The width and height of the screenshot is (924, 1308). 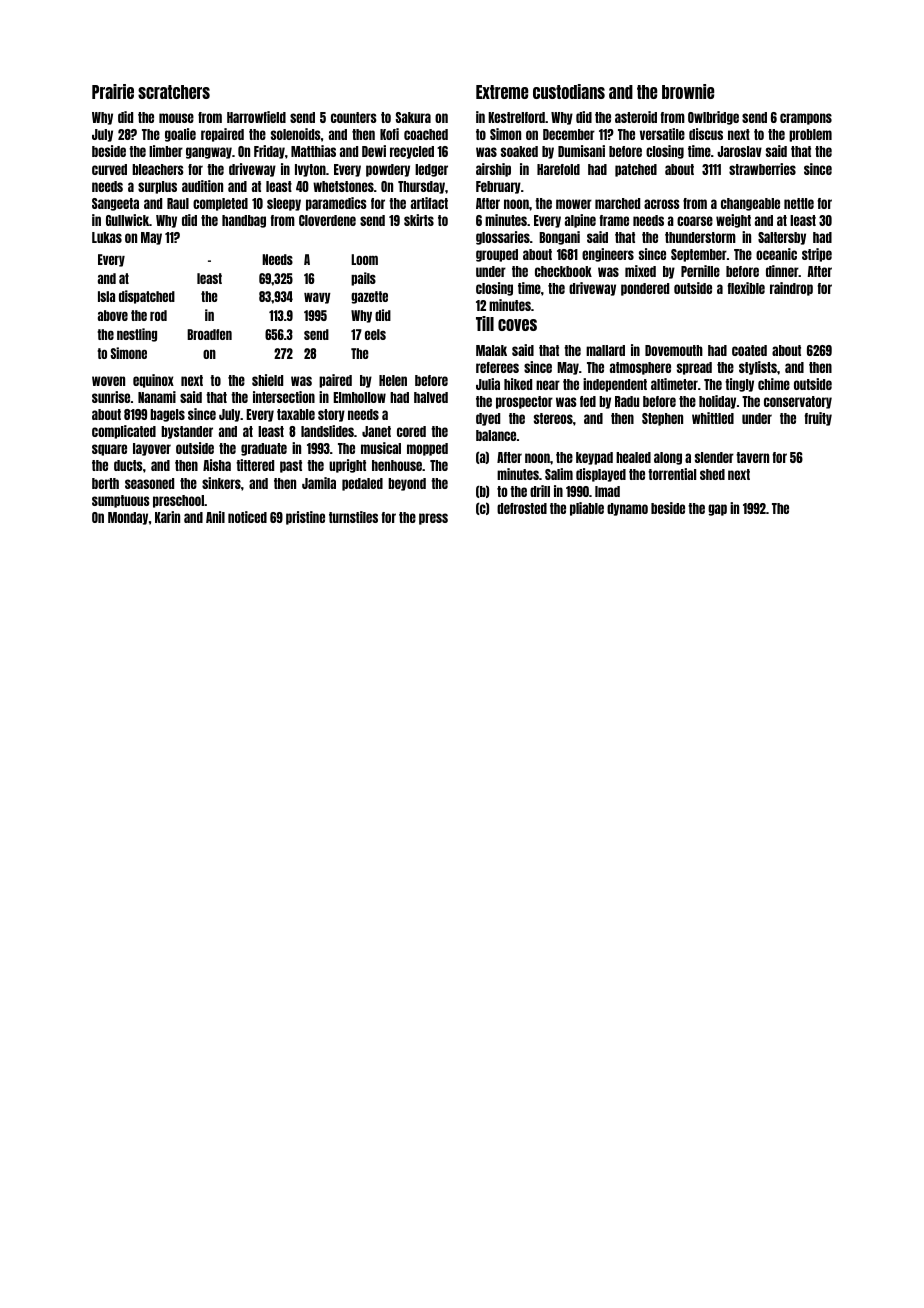 What do you see at coordinates (124, 432) in the screenshot?
I see `complicated` at bounding box center [124, 432].
